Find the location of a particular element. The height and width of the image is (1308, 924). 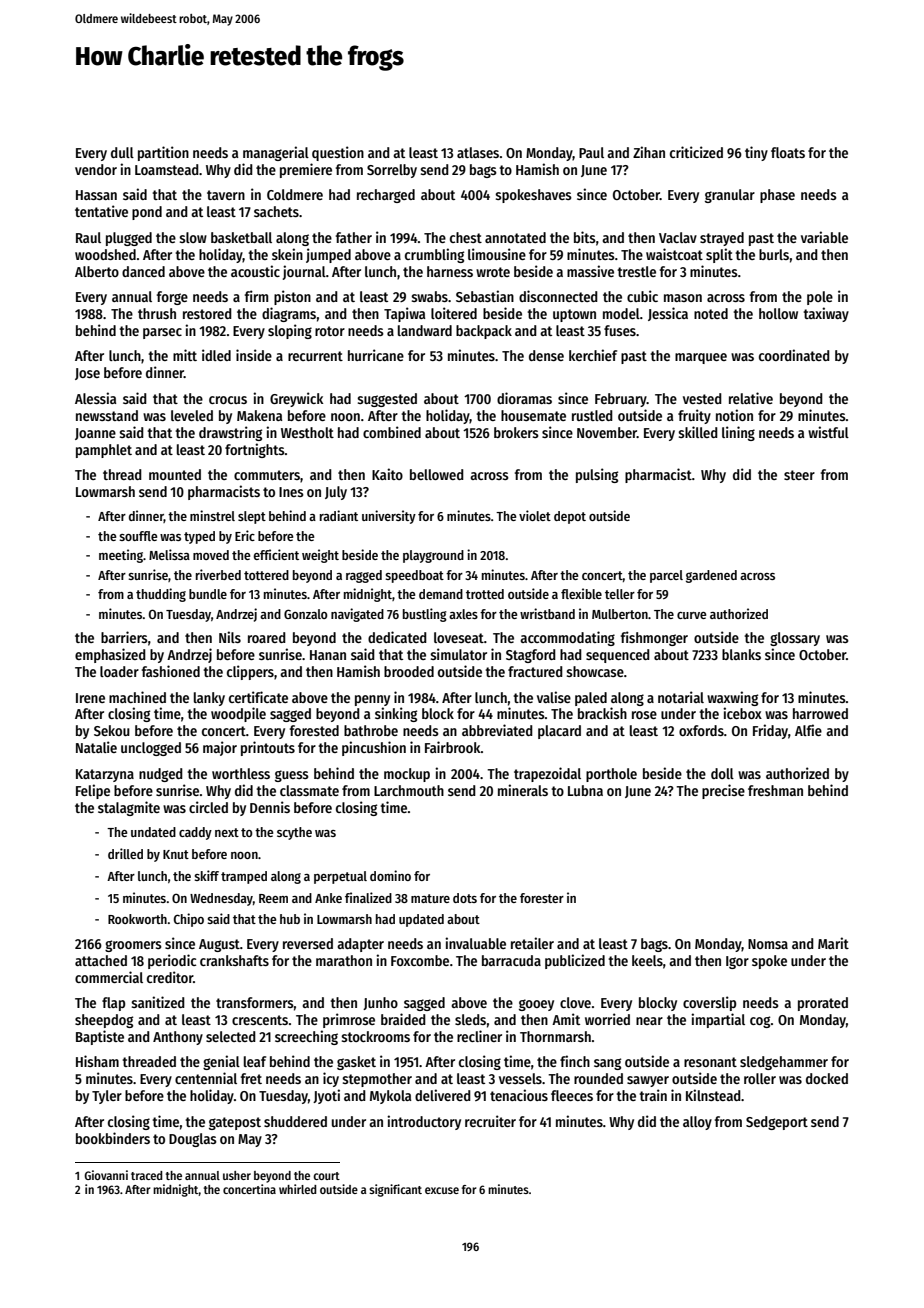

partition is located at coordinates (163, 153).
